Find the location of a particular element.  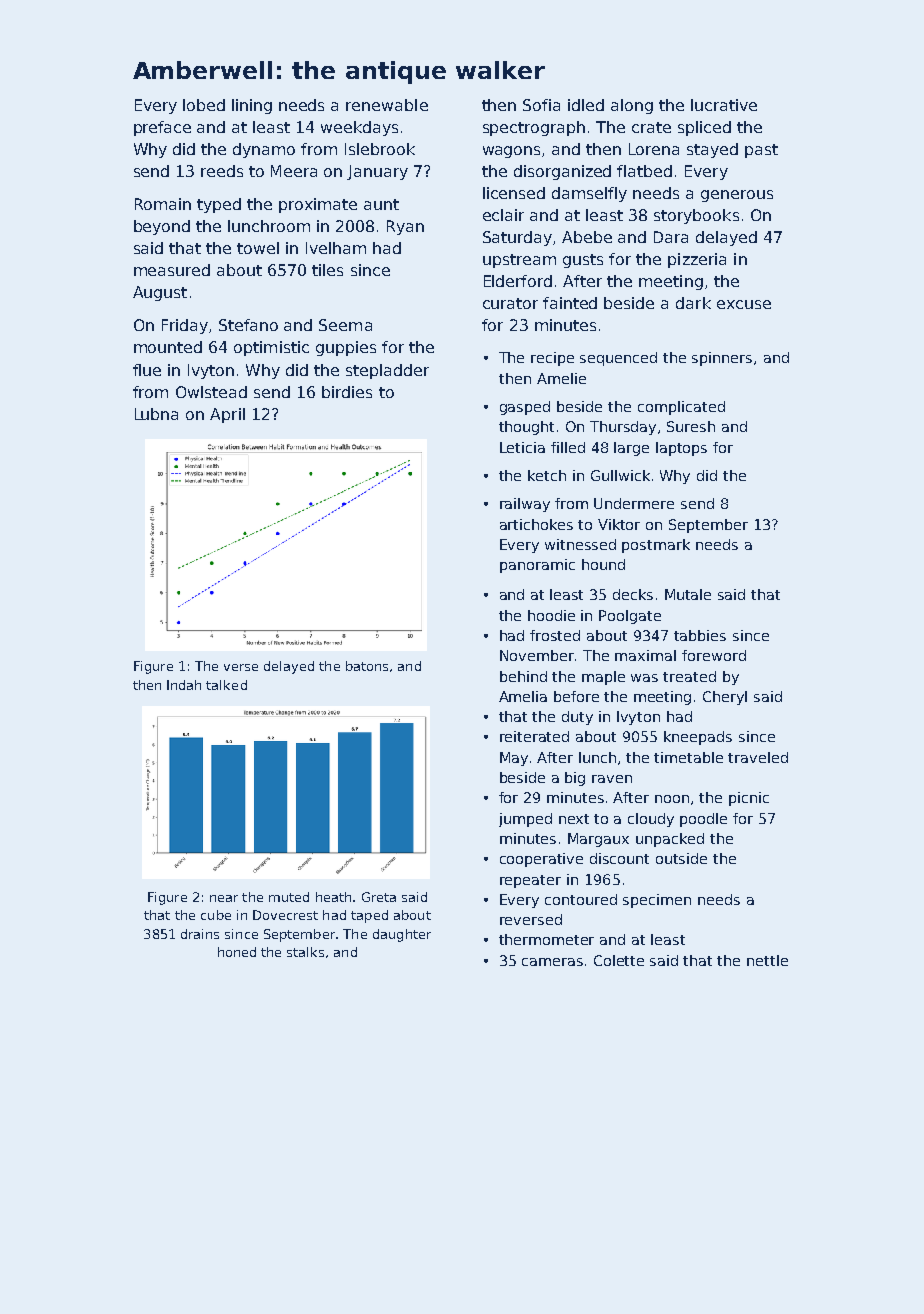

tiles is located at coordinates (327, 270).
